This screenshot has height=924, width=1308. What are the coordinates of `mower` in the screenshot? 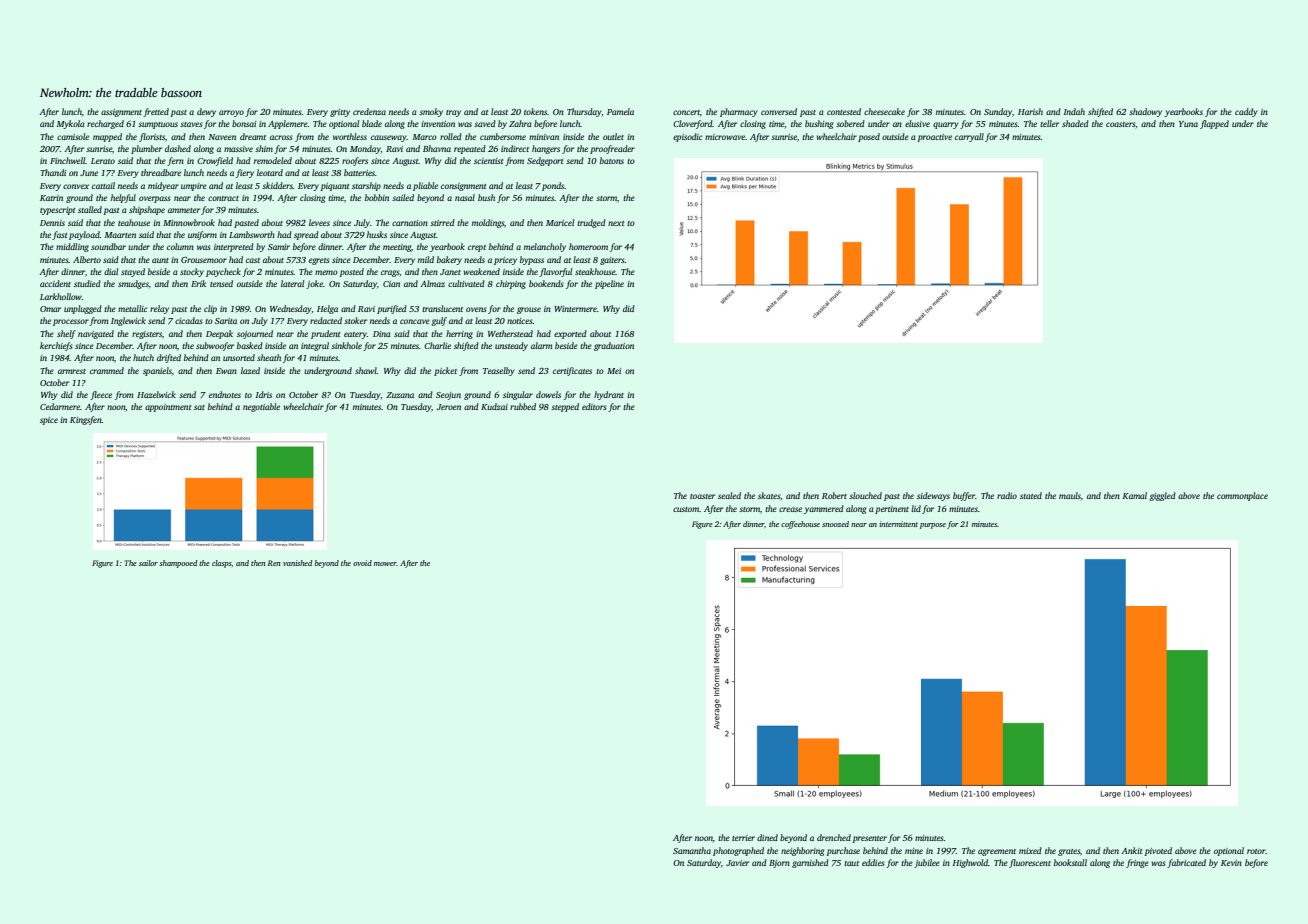 It's located at (385, 564).
